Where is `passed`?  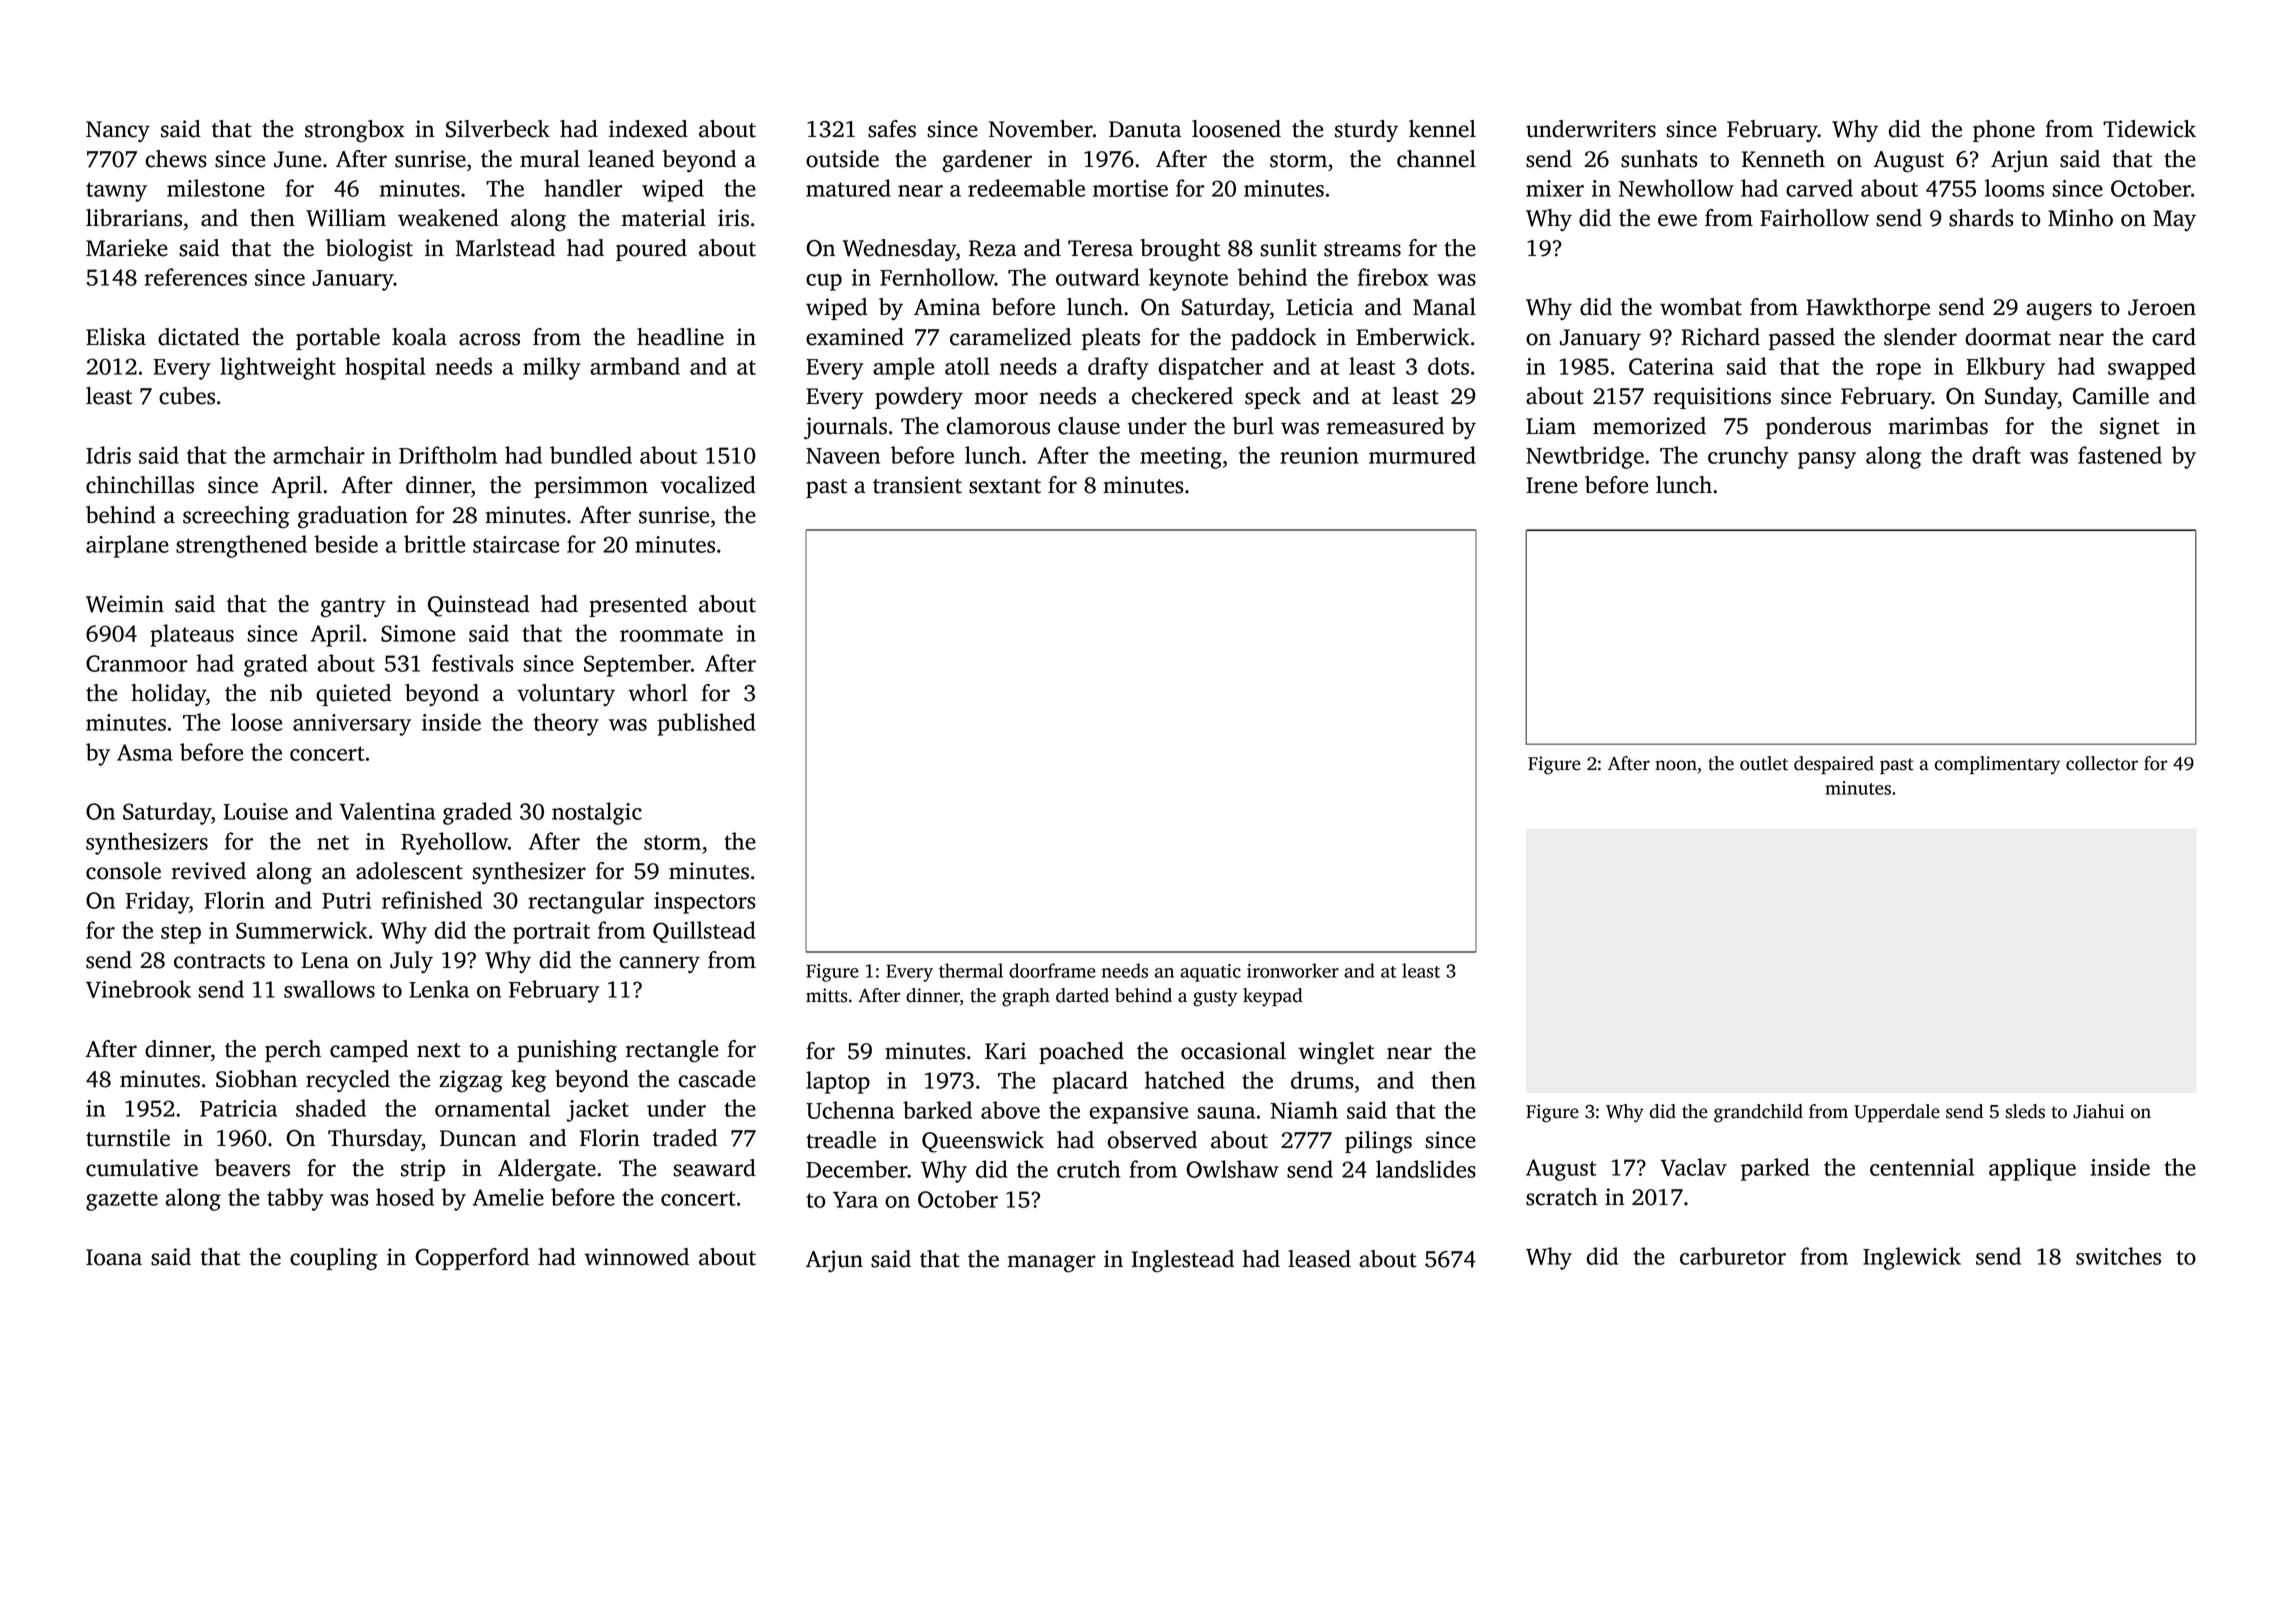
passed is located at coordinates (1802, 339).
